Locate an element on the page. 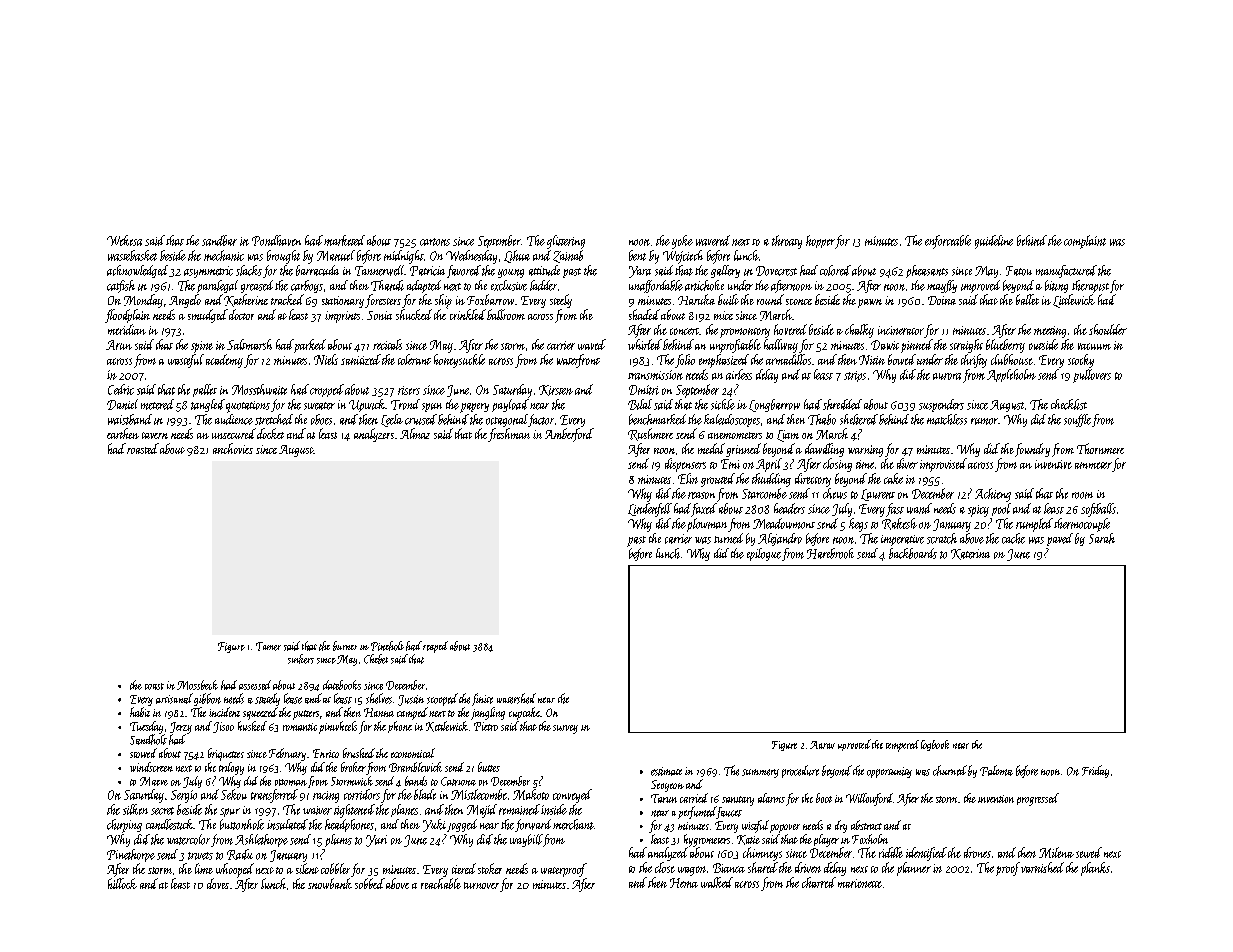 This image has height=952, width=1233. rumor is located at coordinates (984, 421).
